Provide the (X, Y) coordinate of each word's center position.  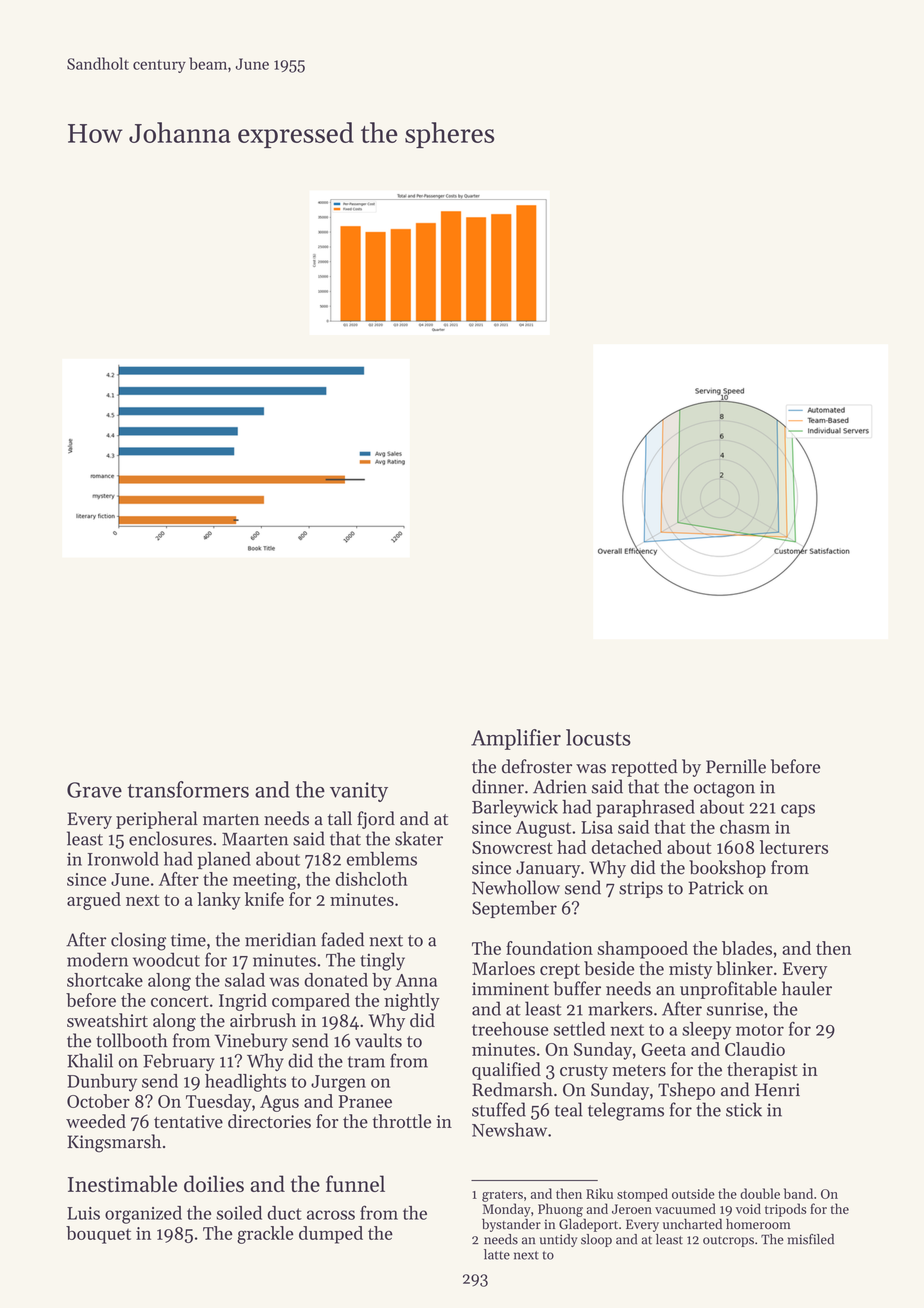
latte (497, 1254)
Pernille (736, 766)
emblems (382, 859)
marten (231, 820)
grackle (265, 1235)
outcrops (728, 1241)
